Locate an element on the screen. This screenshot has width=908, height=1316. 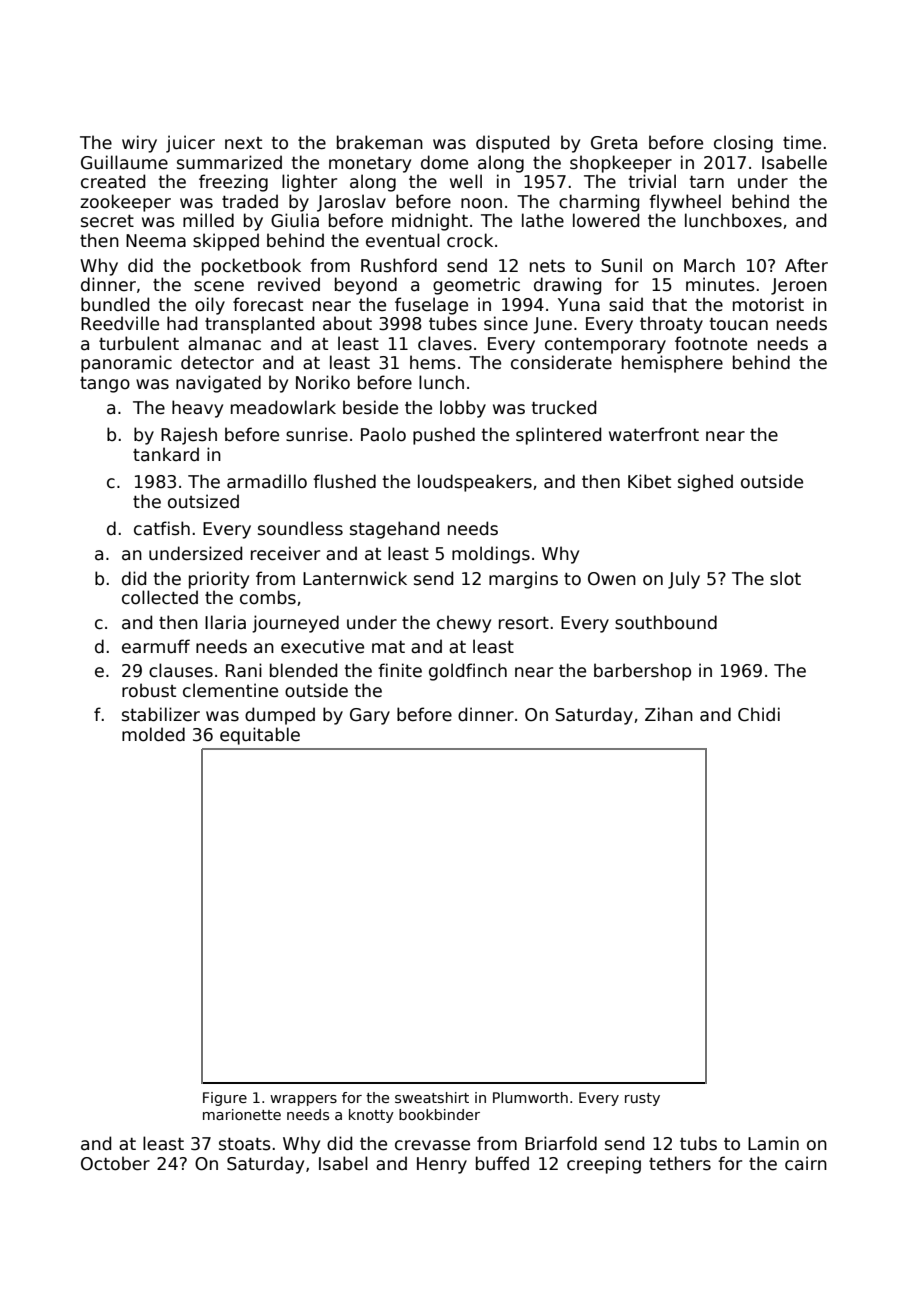
mat is located at coordinates (388, 647).
